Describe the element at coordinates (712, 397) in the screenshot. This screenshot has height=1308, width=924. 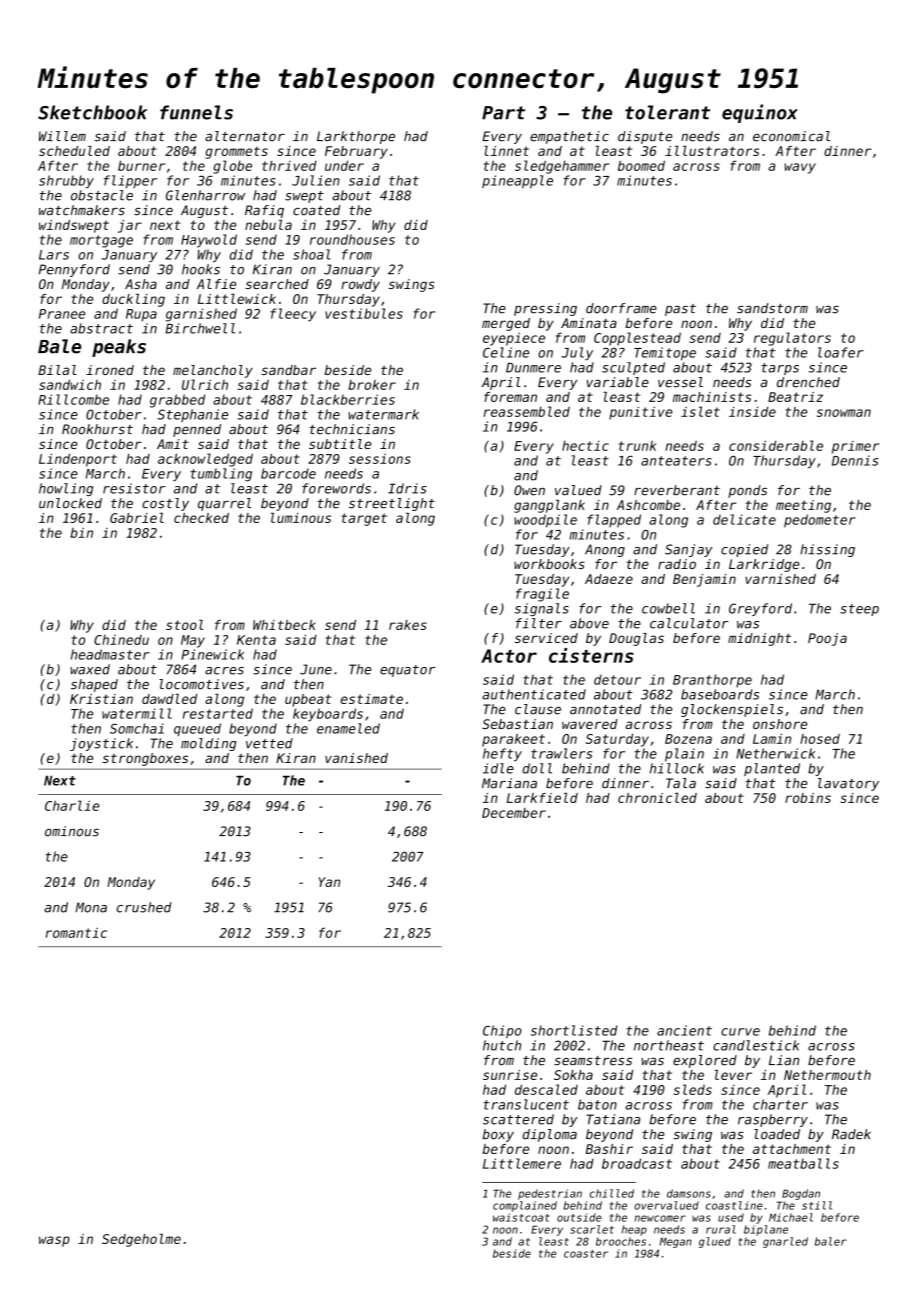
I see `machinists` at that location.
